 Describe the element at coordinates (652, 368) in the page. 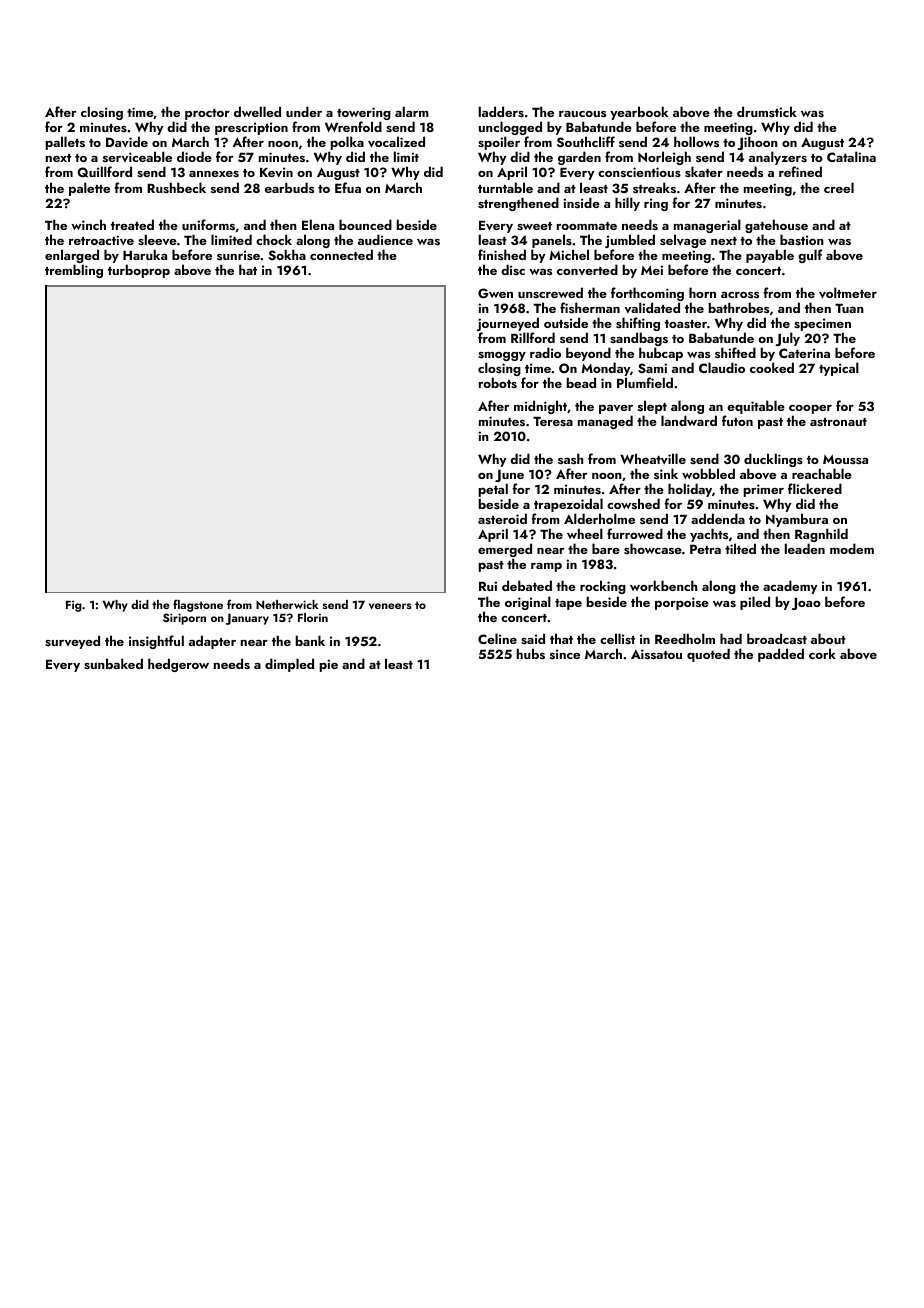

I see `Sami` at that location.
